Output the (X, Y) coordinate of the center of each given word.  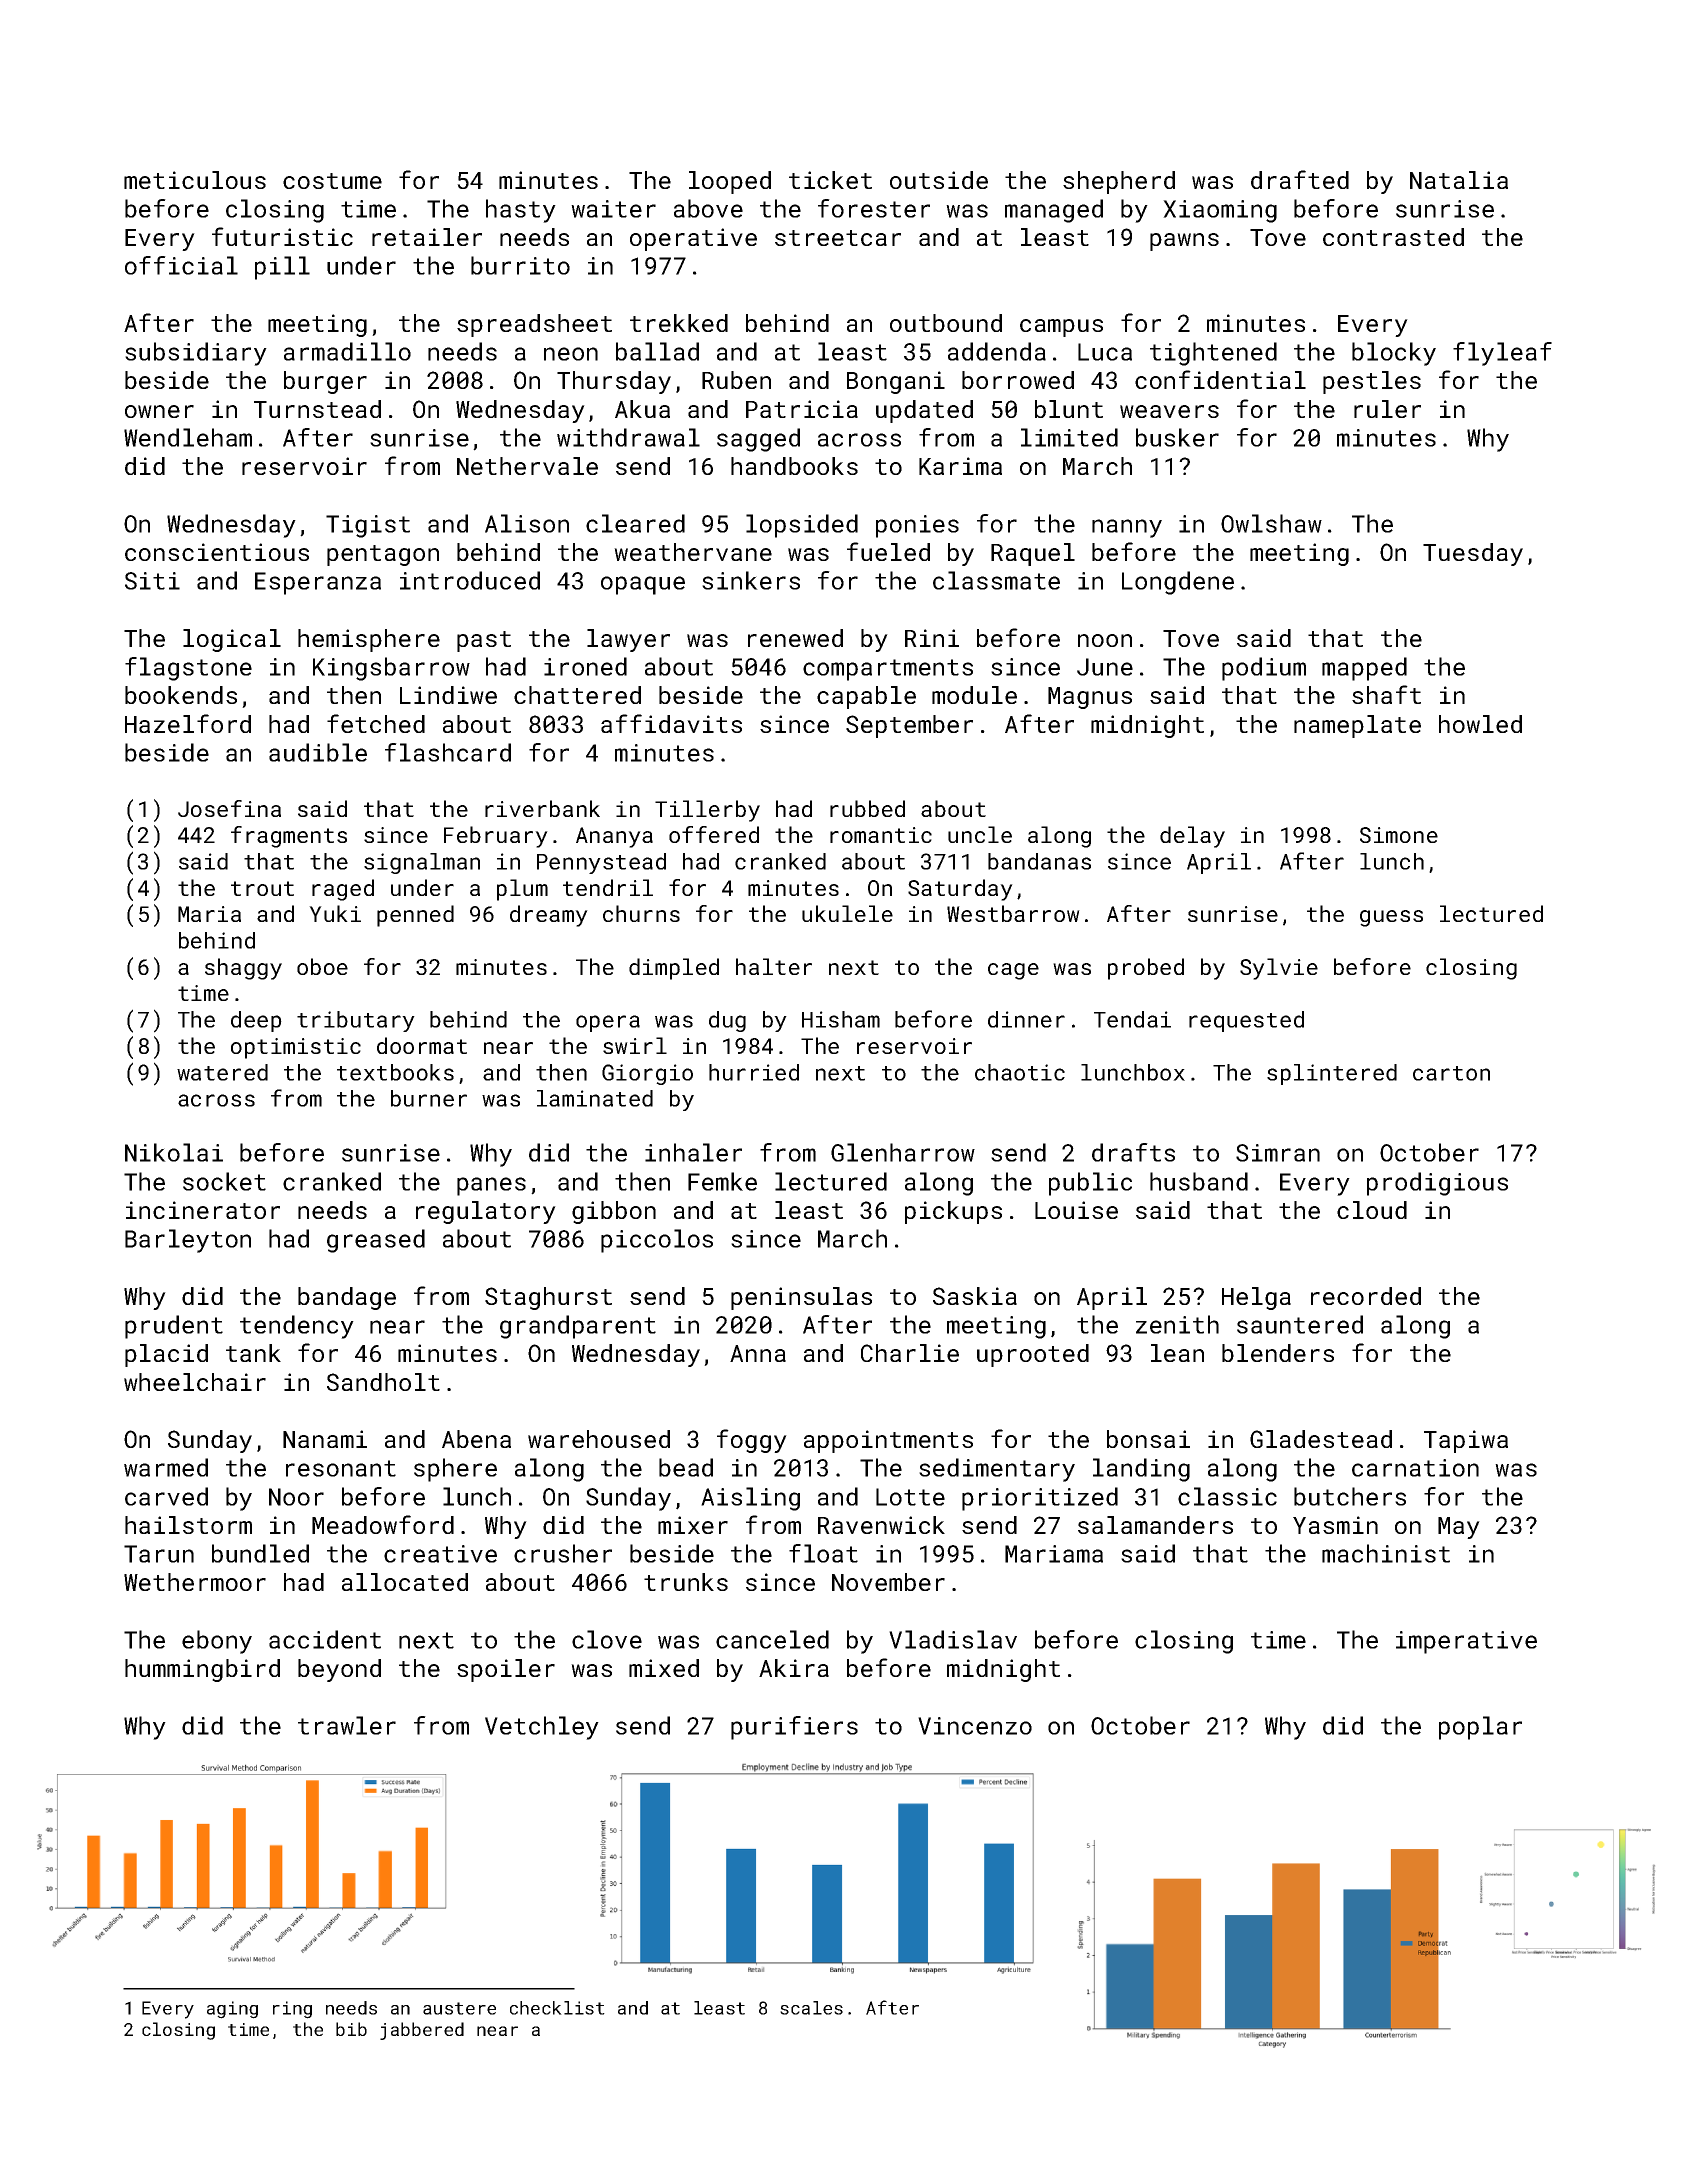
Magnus (1090, 698)
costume (332, 181)
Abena (476, 1439)
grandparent (578, 1327)
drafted (1300, 179)
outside (939, 180)
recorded (1366, 1296)
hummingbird (202, 1670)
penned (415, 916)
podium (1264, 669)
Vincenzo (975, 1726)
